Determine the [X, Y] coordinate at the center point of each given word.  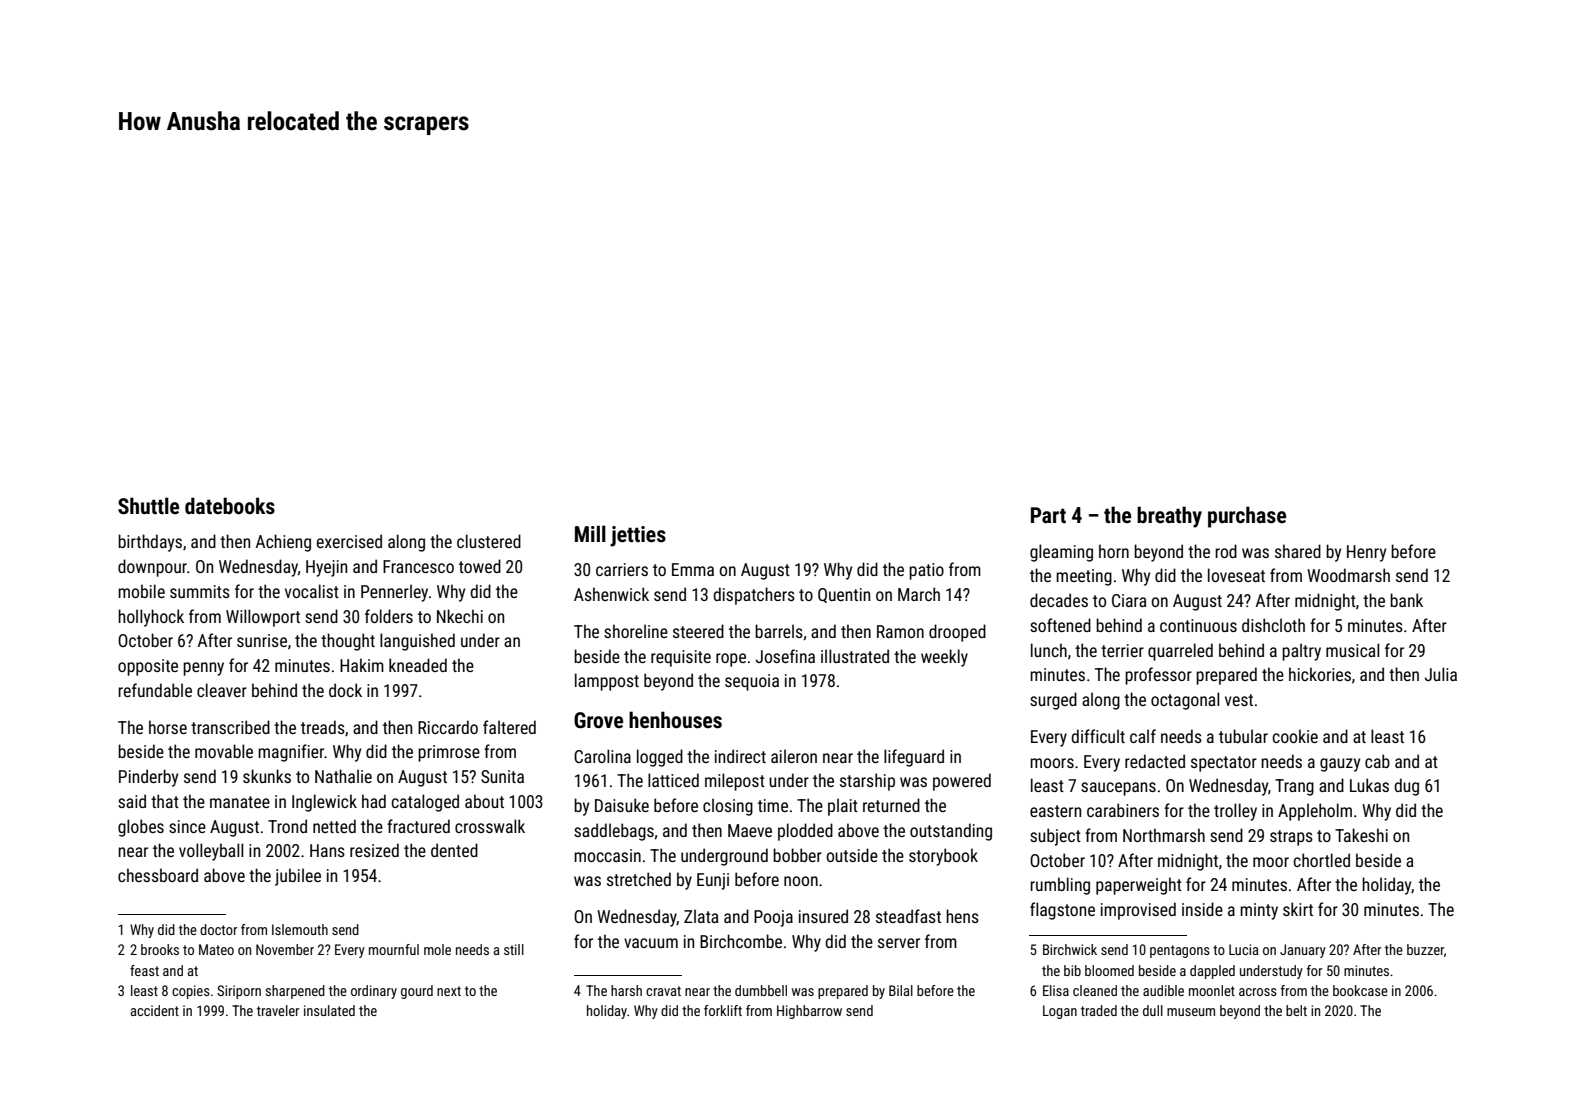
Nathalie [343, 776]
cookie [1295, 736]
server [899, 943]
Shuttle [148, 506]
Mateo [216, 949]
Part [1048, 515]
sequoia [752, 682]
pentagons [1180, 951]
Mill [590, 533]
